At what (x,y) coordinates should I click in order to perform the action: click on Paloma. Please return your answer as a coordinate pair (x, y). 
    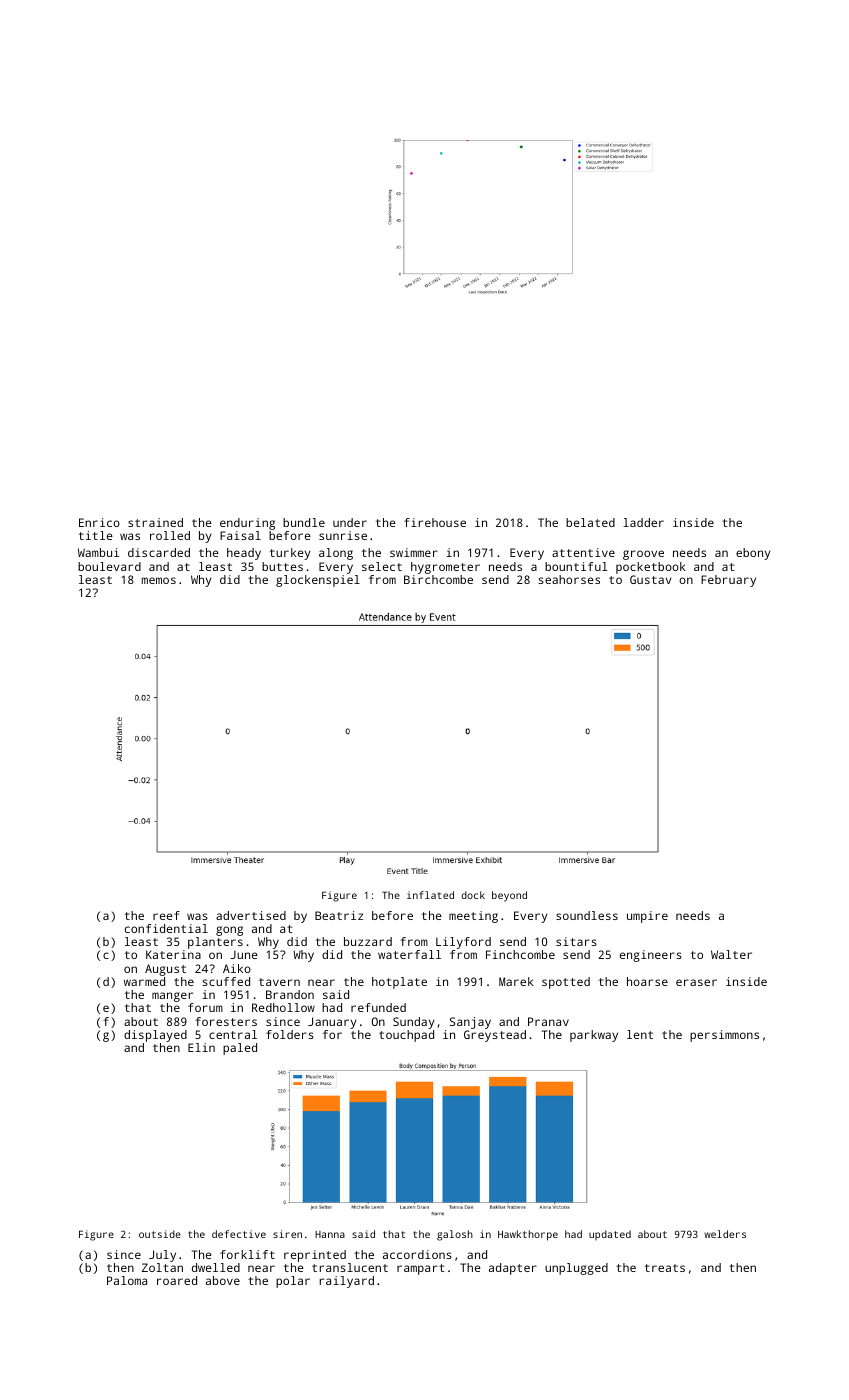
    Looking at the image, I should click on (127, 1280).
